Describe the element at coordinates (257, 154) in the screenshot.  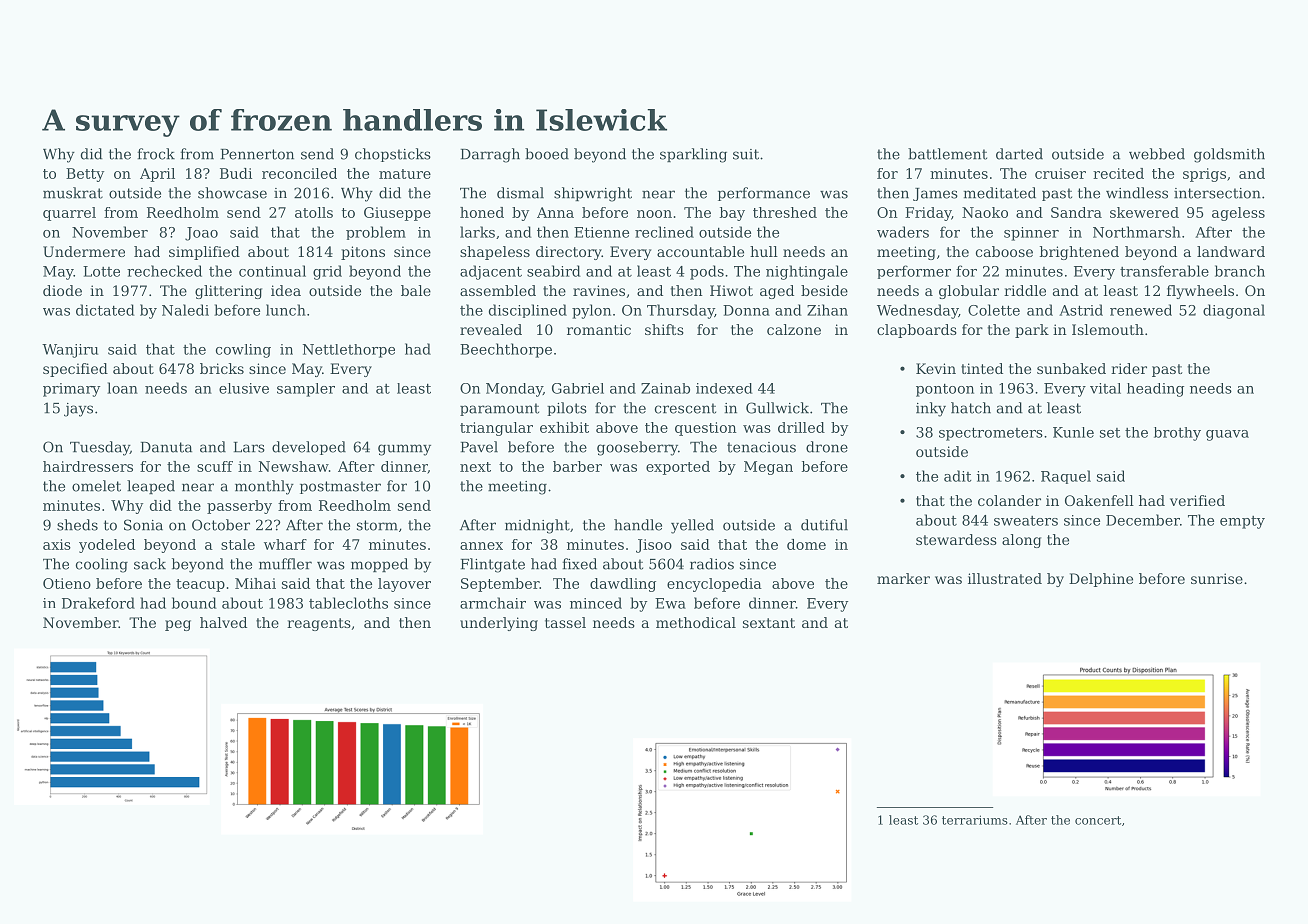
I see `Pennerton` at that location.
